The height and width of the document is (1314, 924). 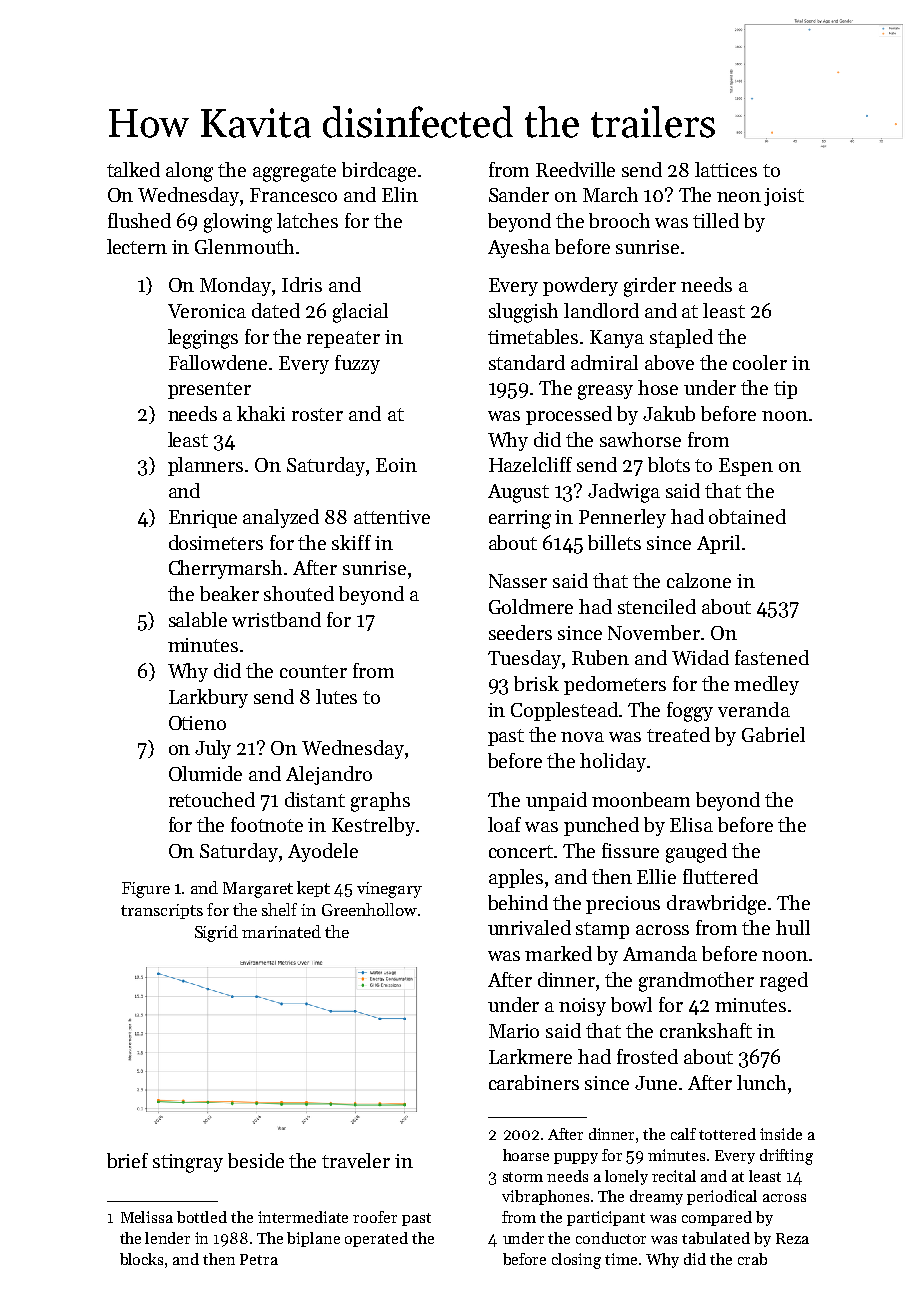 I want to click on talked, so click(x=133, y=169).
